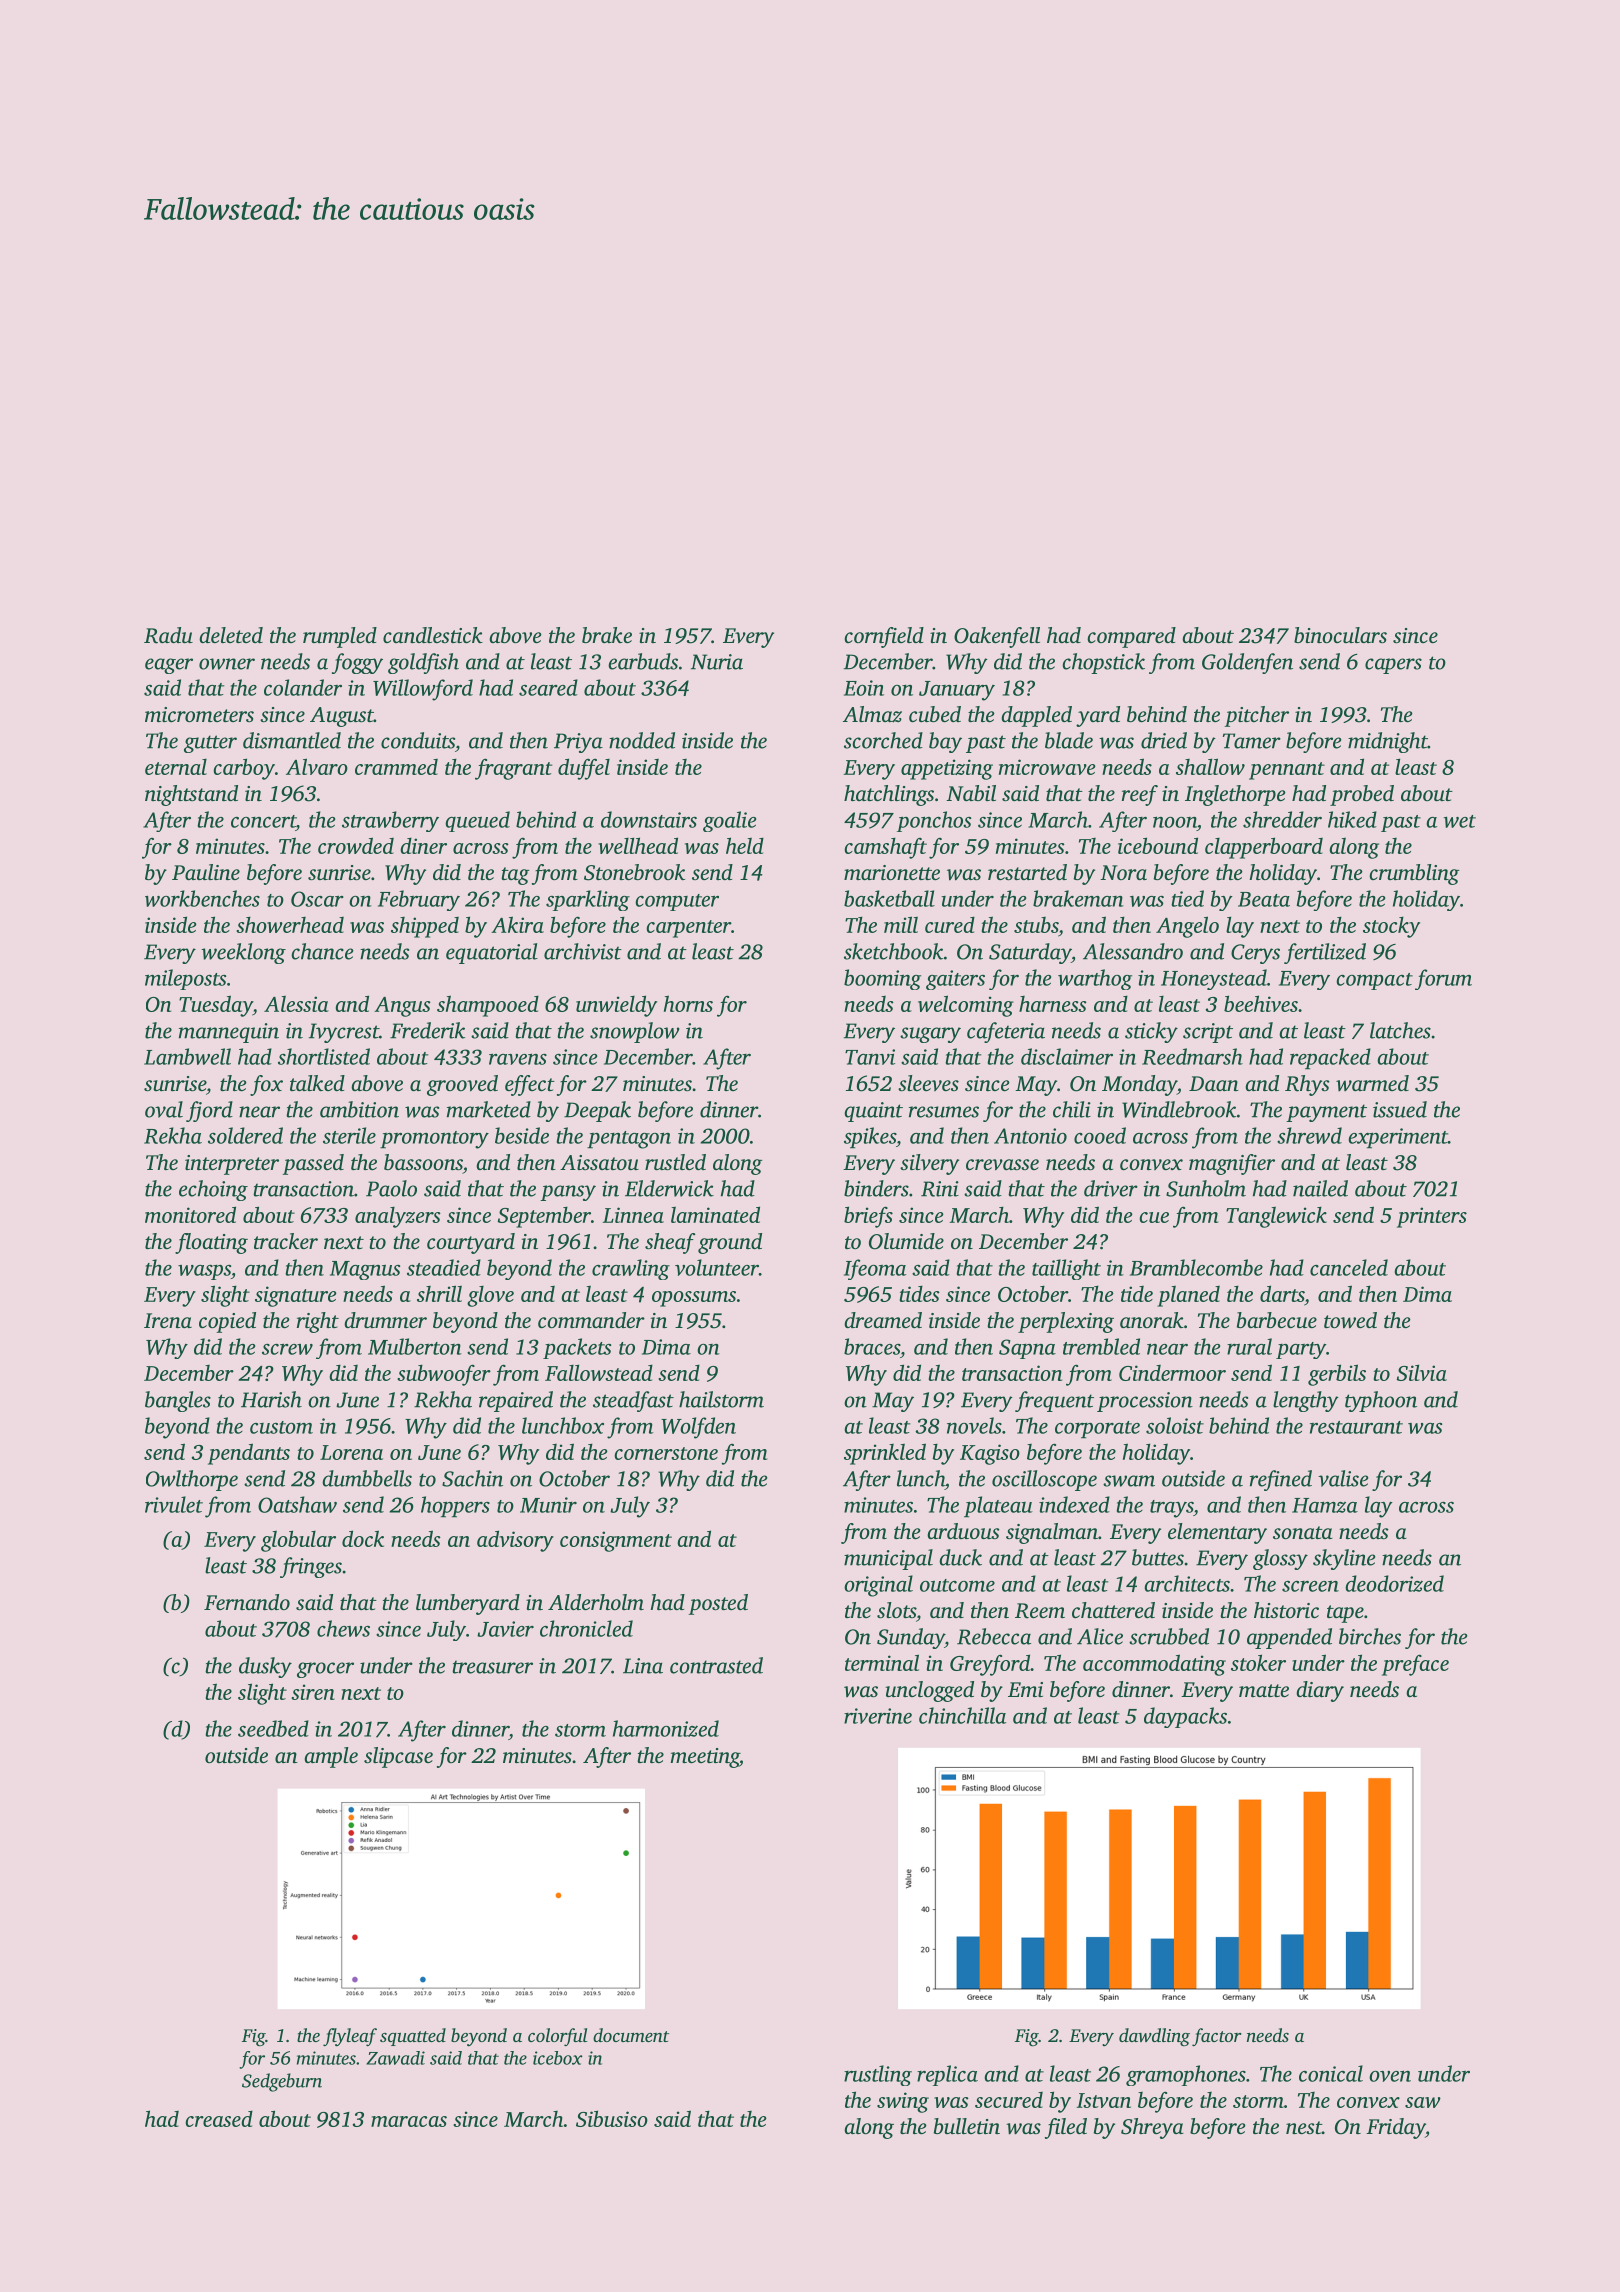 The image size is (1620, 2292). Describe the element at coordinates (878, 2075) in the page. I see `rustling` at that location.
